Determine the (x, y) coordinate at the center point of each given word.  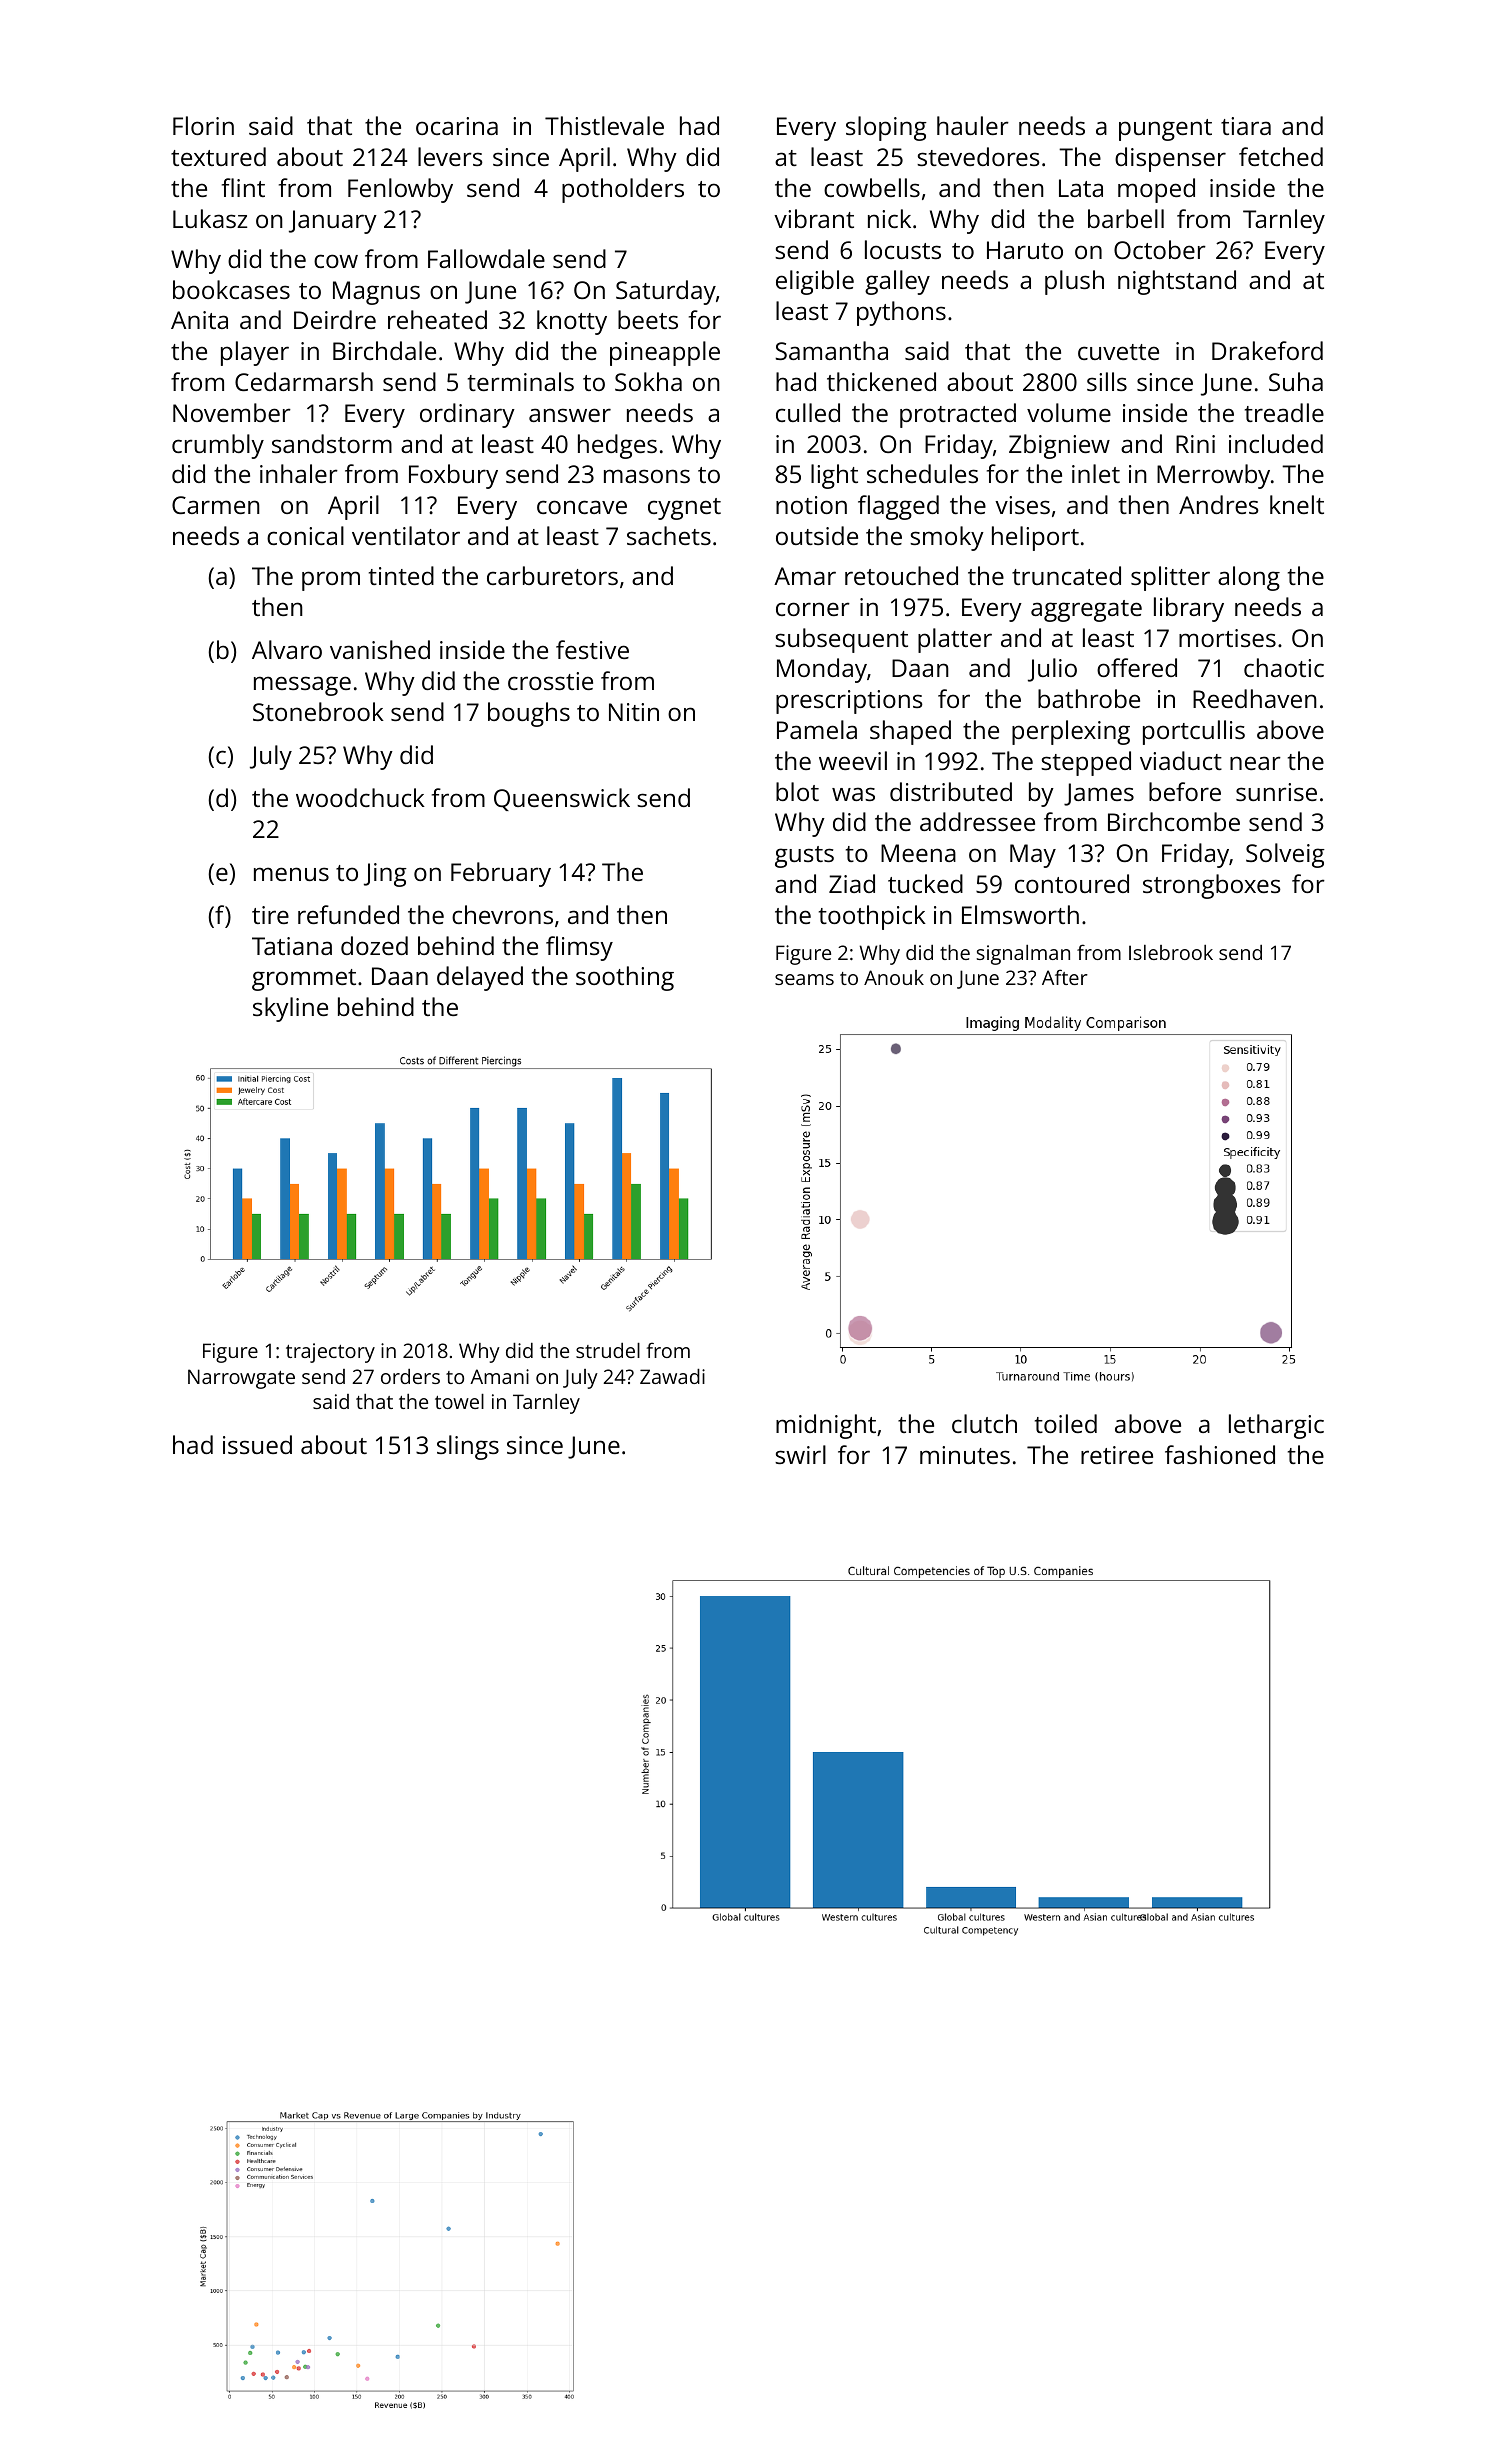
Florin (203, 125)
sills (1107, 381)
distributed (951, 791)
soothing (625, 978)
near (1255, 763)
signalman (1023, 955)
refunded (348, 914)
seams (804, 979)
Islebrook (1171, 952)
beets (648, 319)
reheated (437, 319)
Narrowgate (241, 1379)
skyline (290, 1009)
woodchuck (360, 797)
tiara (1246, 126)
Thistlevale (604, 125)
